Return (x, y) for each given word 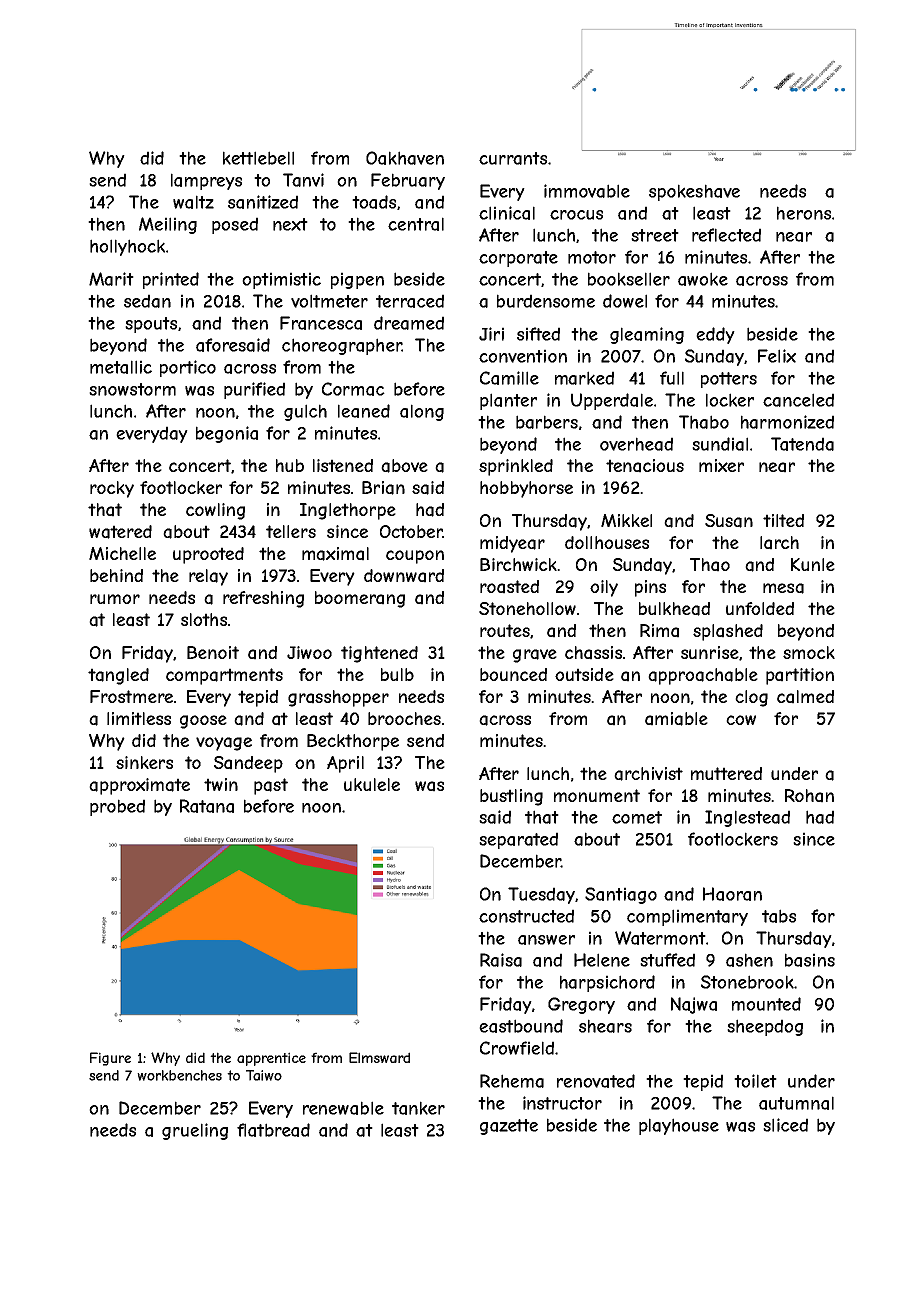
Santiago (621, 895)
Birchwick (518, 564)
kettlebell (258, 158)
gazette (509, 1127)
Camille (509, 378)
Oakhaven (405, 158)
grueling (195, 1131)
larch (779, 543)
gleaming (647, 335)
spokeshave (694, 192)
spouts (151, 325)
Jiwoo (309, 652)
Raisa (501, 960)
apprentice (271, 1059)
